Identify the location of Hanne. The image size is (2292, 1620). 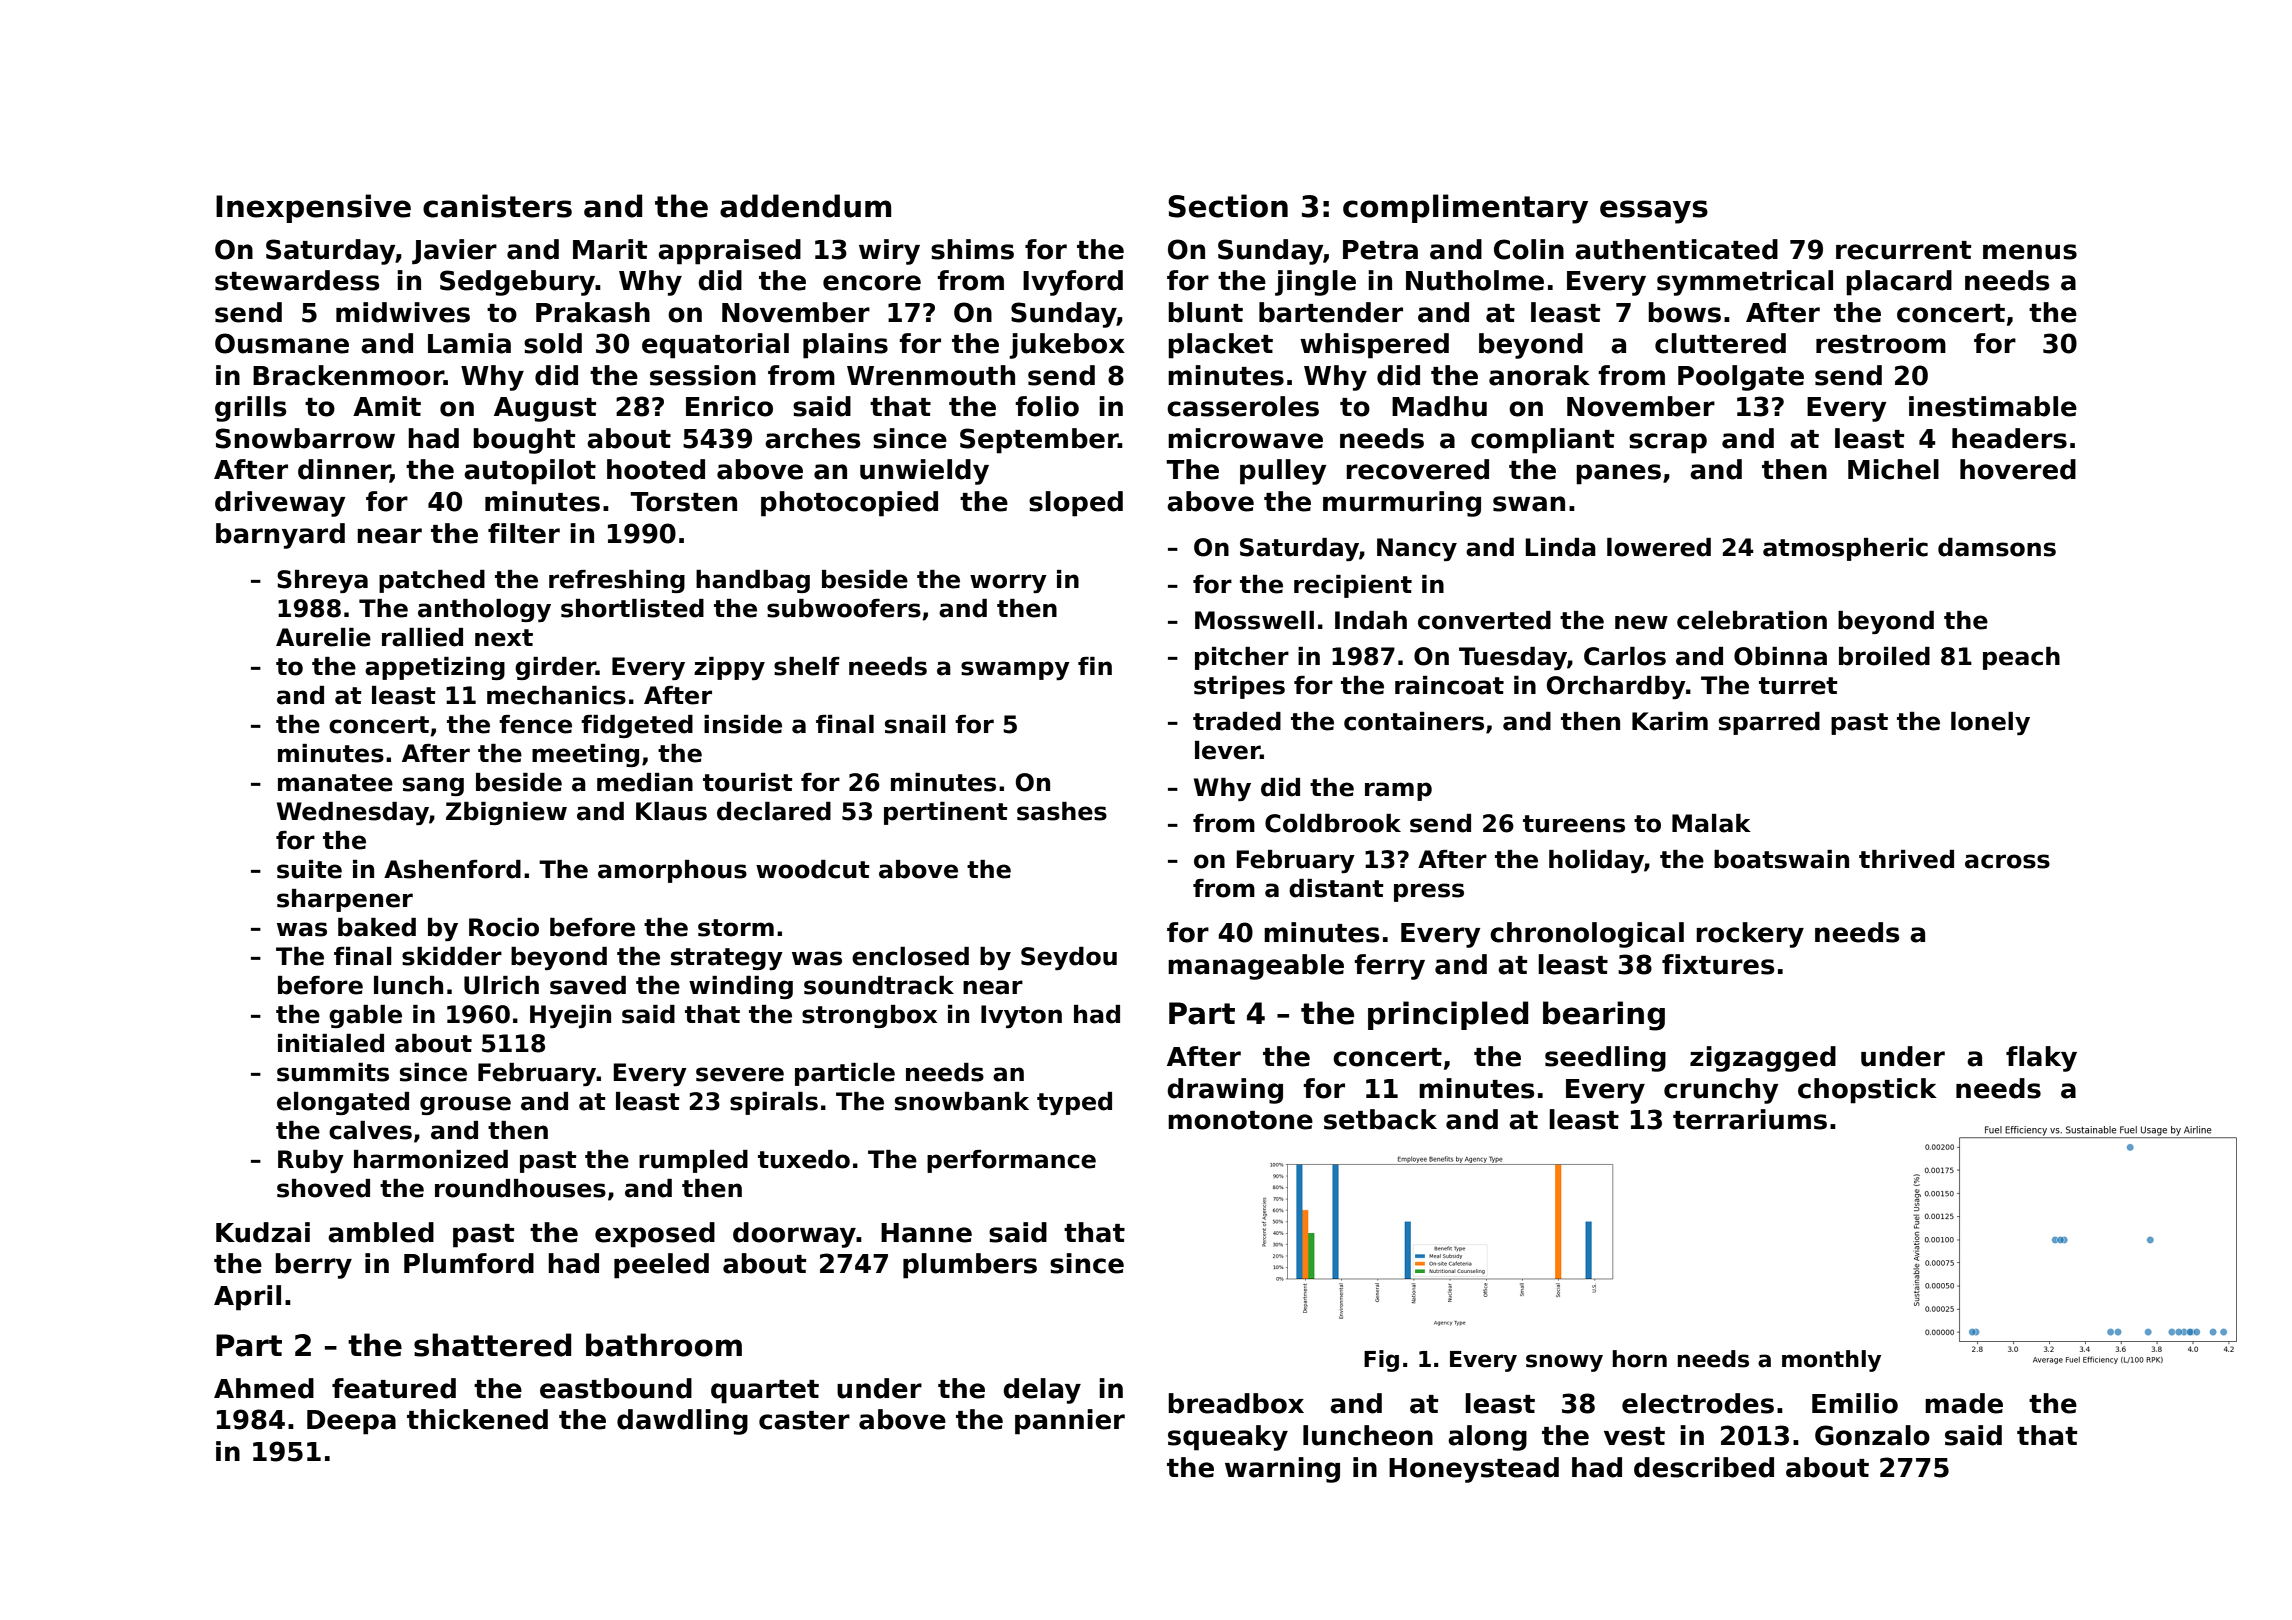
(926, 1233).
